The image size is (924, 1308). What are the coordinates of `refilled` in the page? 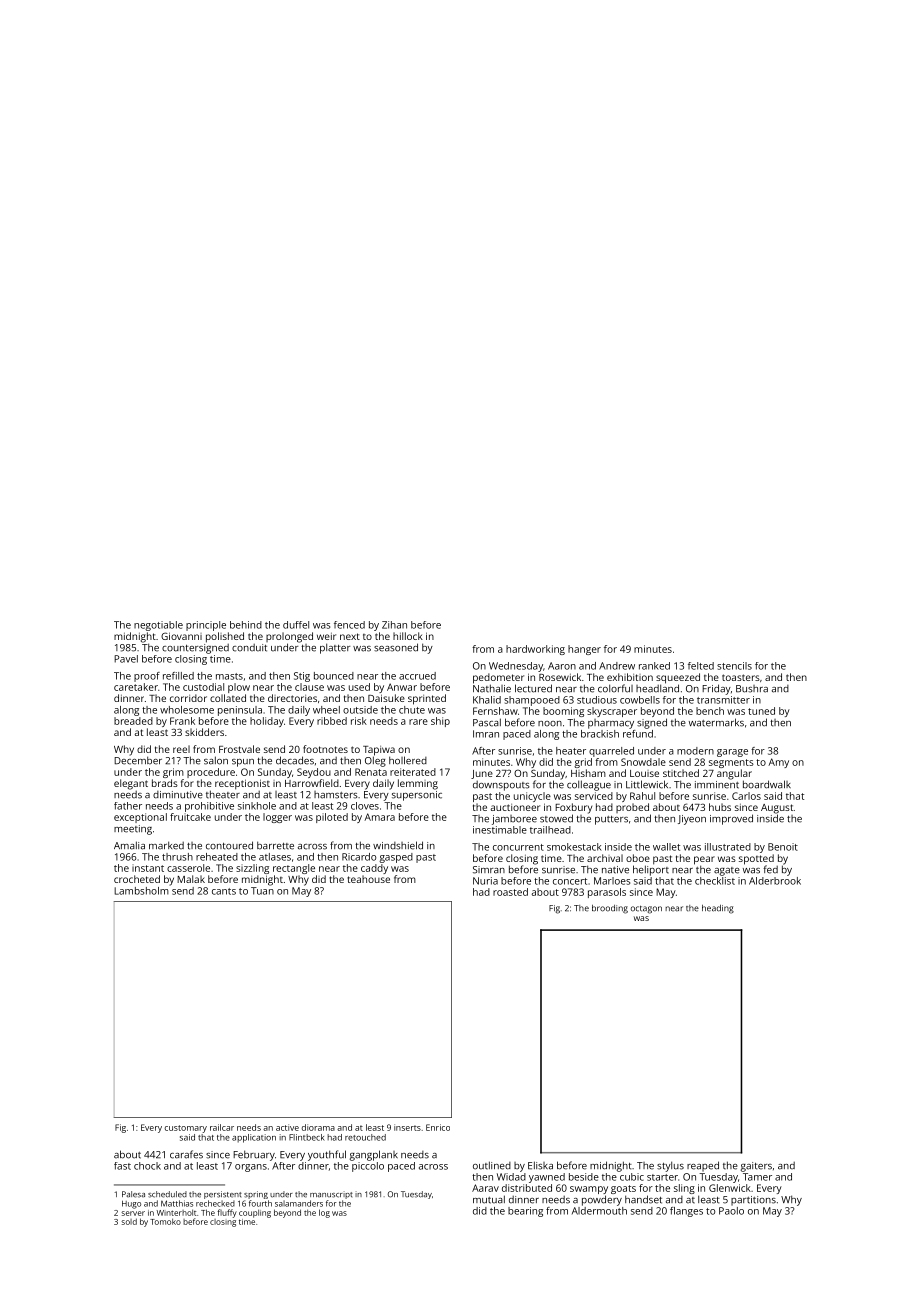 It's located at (178, 676).
